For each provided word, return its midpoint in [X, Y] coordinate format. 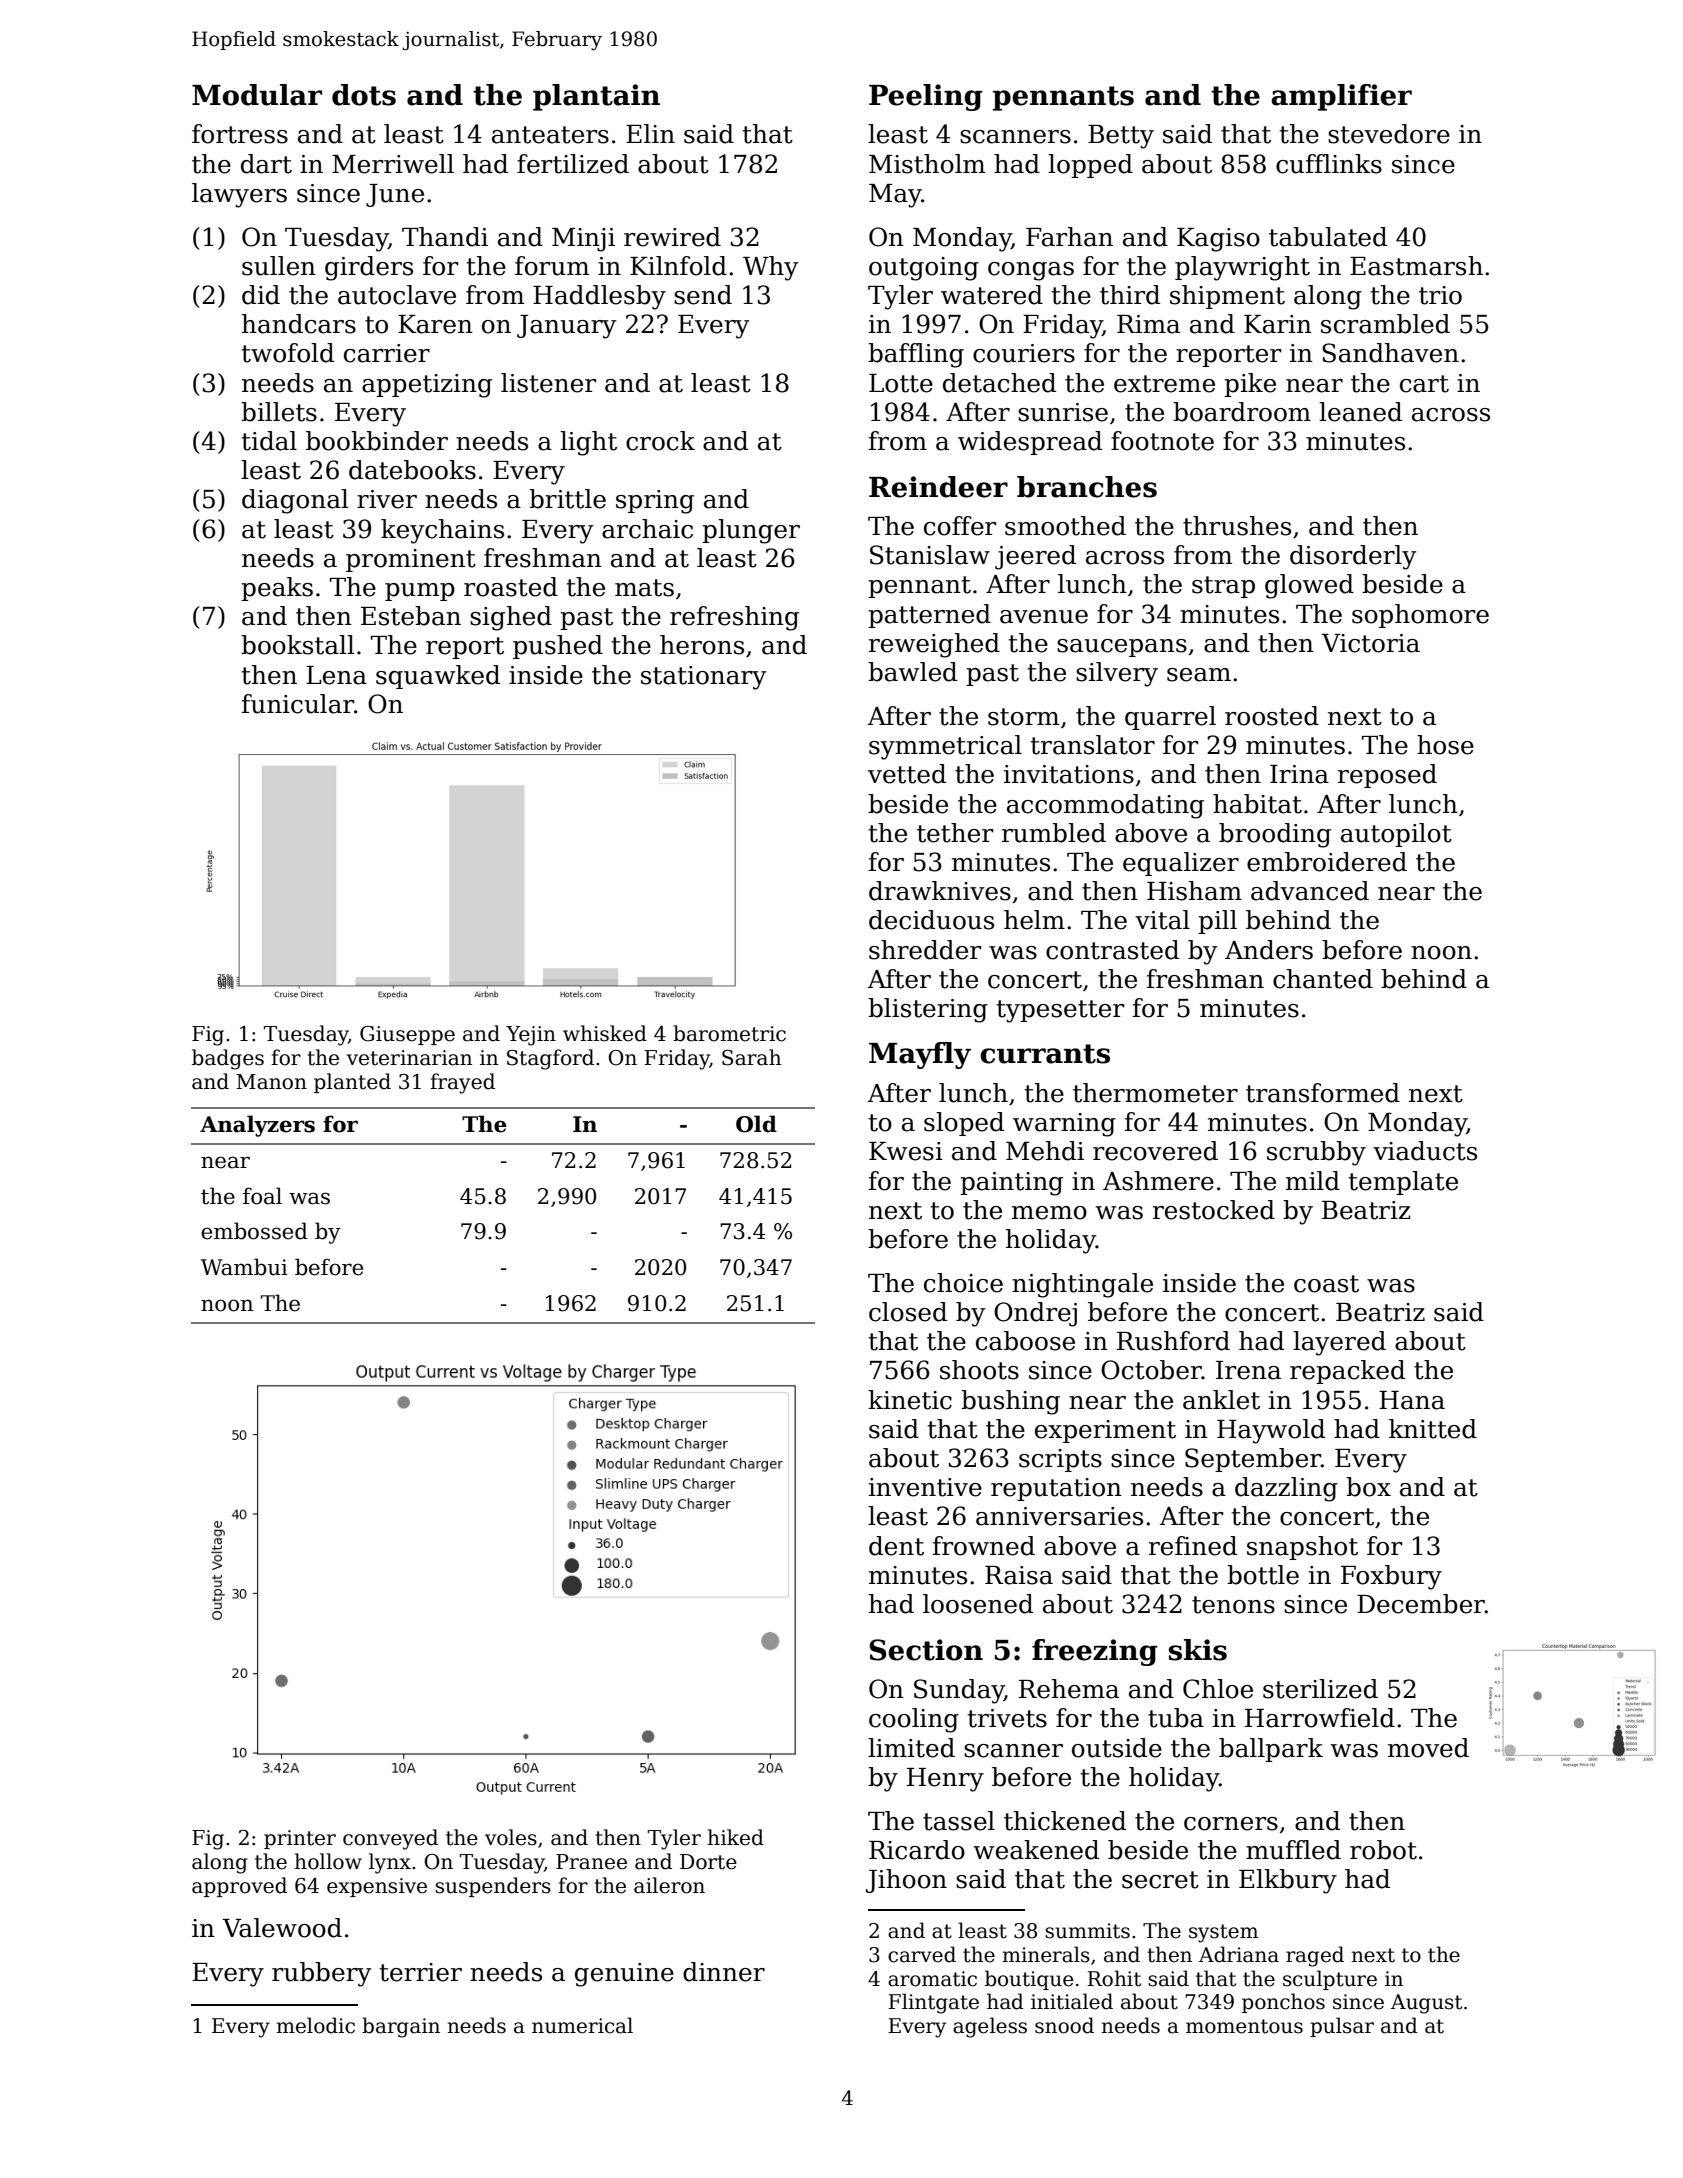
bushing [1010, 1402]
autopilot [1396, 835]
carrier [387, 353]
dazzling [1286, 1489]
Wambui [244, 1267]
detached [999, 383]
